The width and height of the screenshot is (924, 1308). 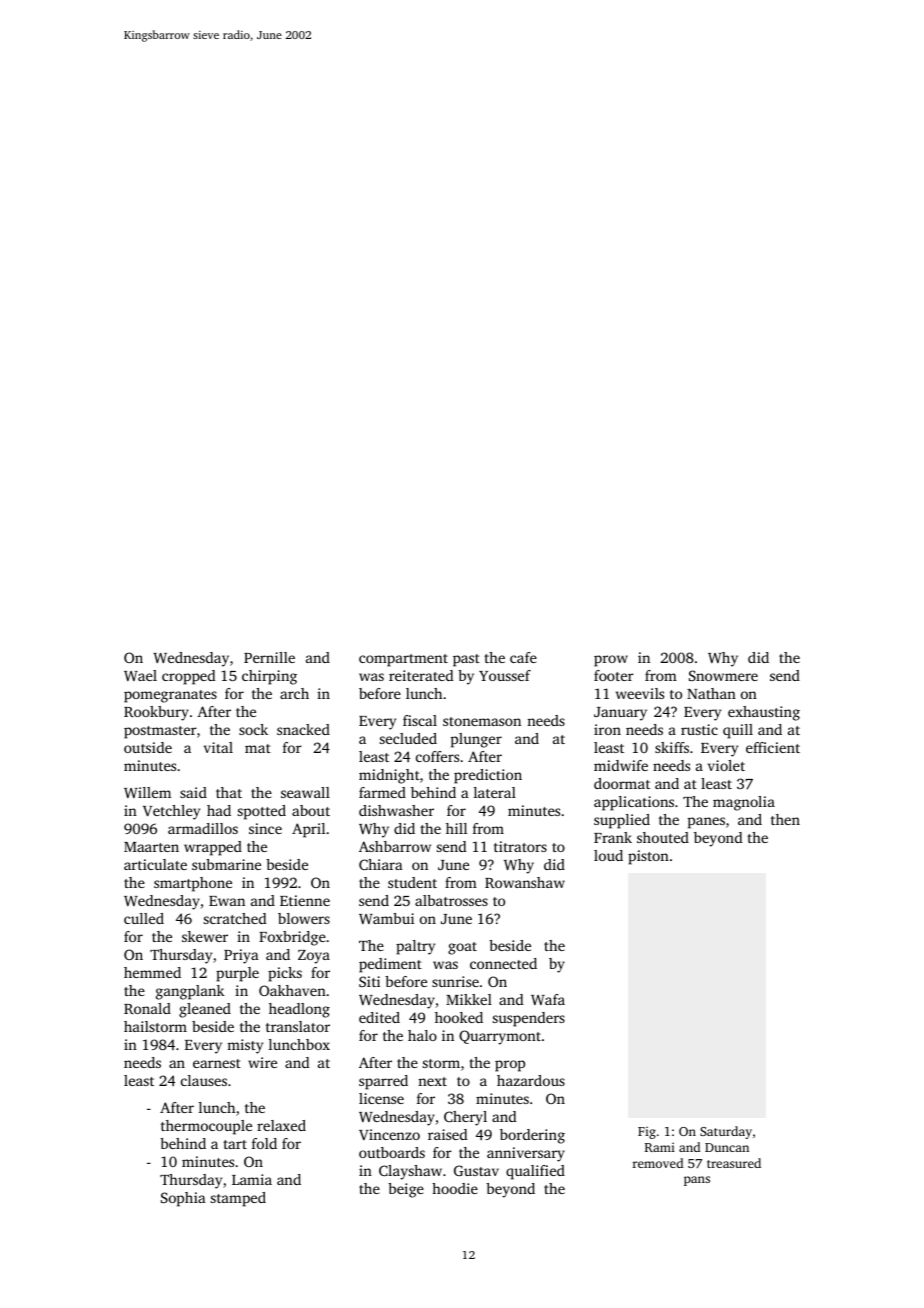 I want to click on Wafa, so click(x=548, y=999).
